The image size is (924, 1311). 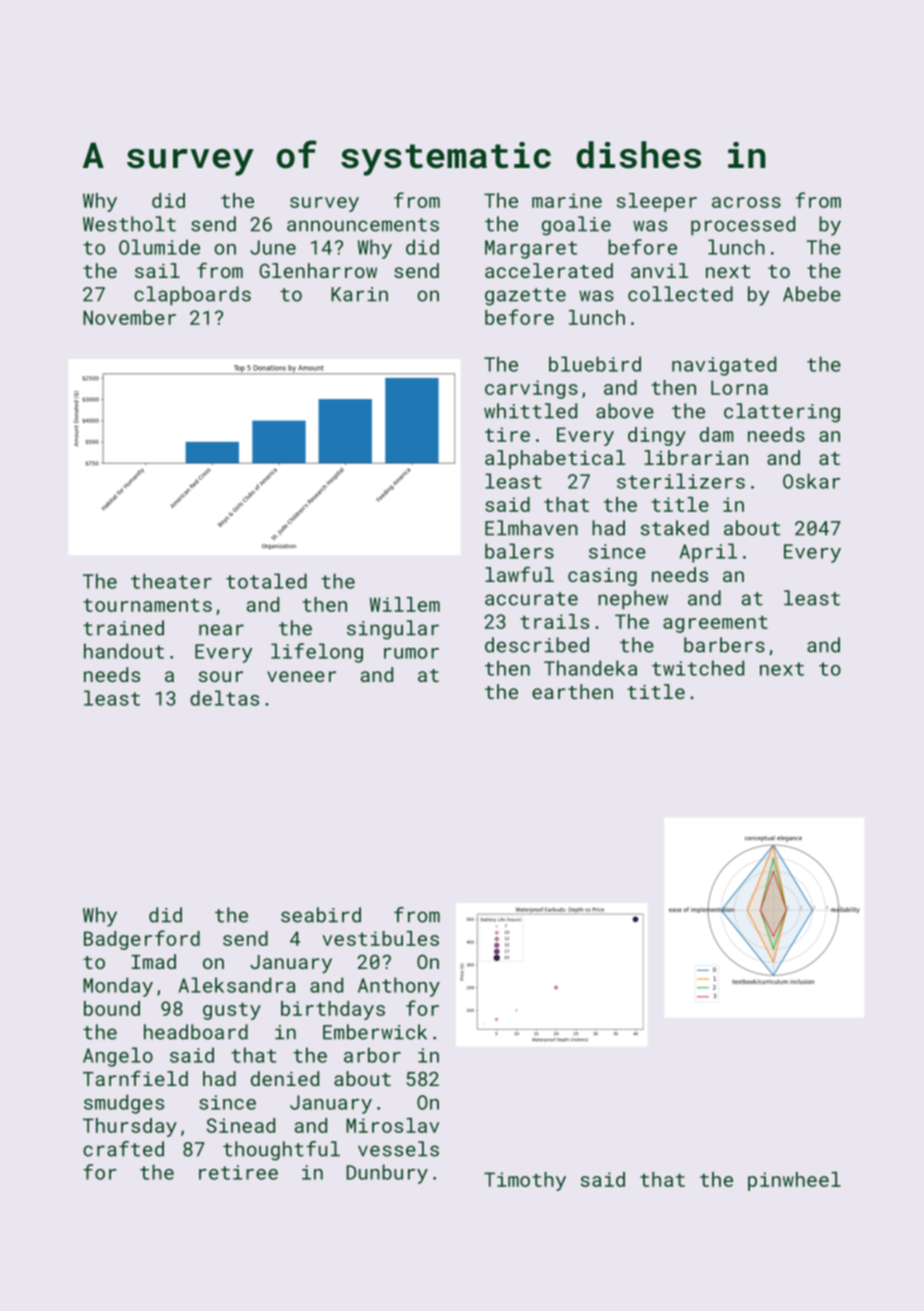 I want to click on Karin, so click(x=359, y=294).
